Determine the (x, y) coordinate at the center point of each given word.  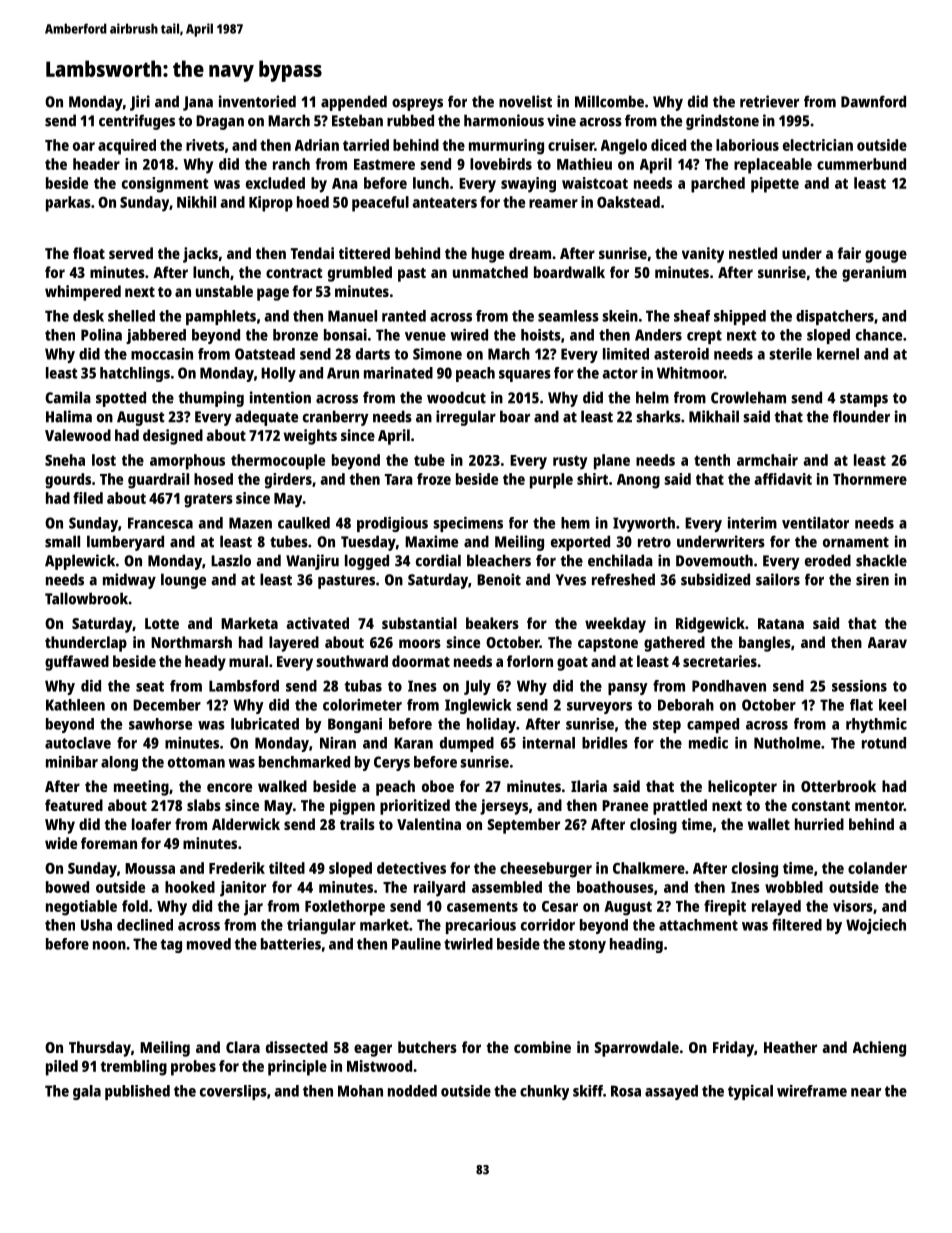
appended (354, 103)
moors (420, 643)
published (137, 1092)
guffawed (77, 663)
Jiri (140, 103)
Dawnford (873, 101)
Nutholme (787, 743)
